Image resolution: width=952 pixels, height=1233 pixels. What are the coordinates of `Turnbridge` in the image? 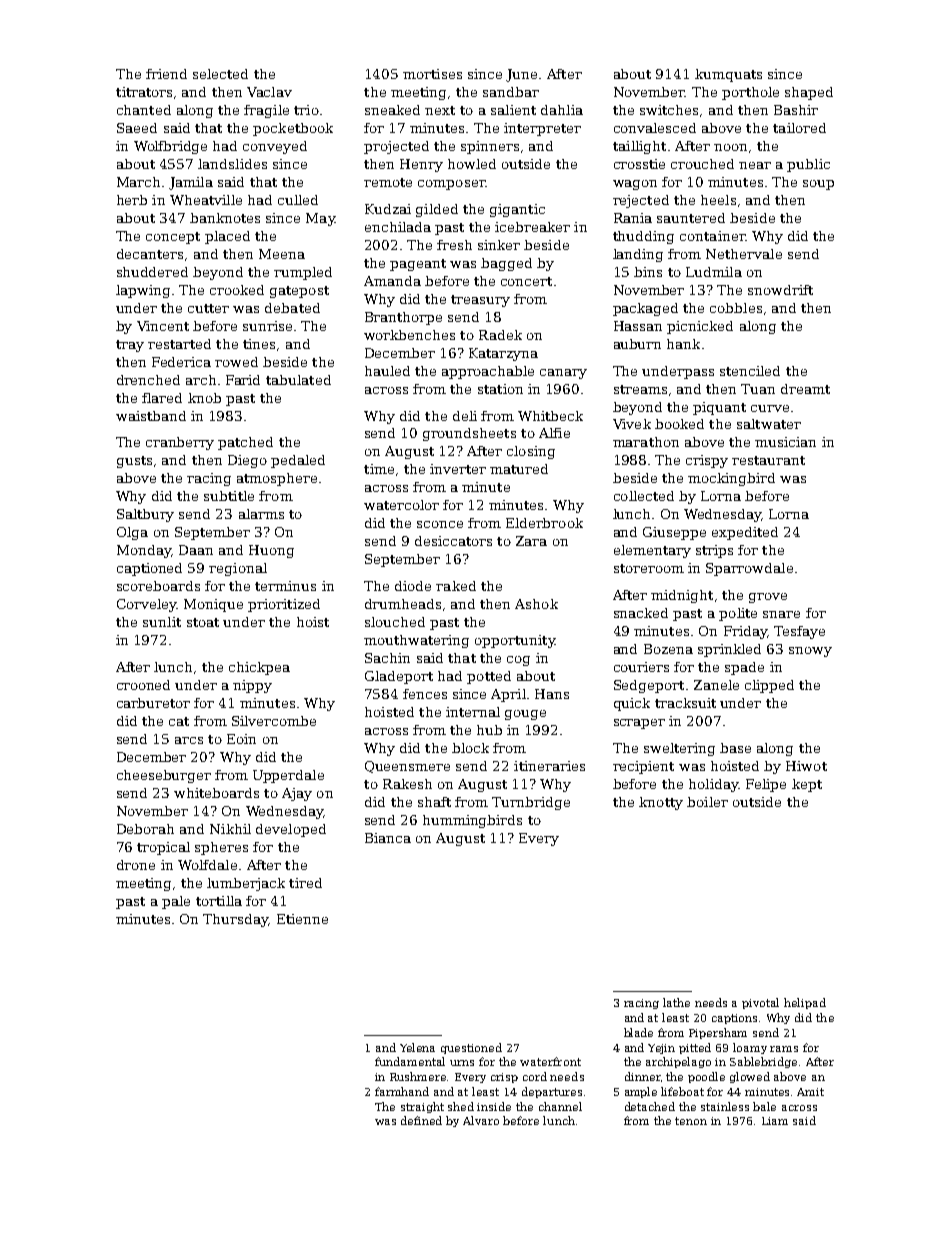 It's located at (531, 803).
